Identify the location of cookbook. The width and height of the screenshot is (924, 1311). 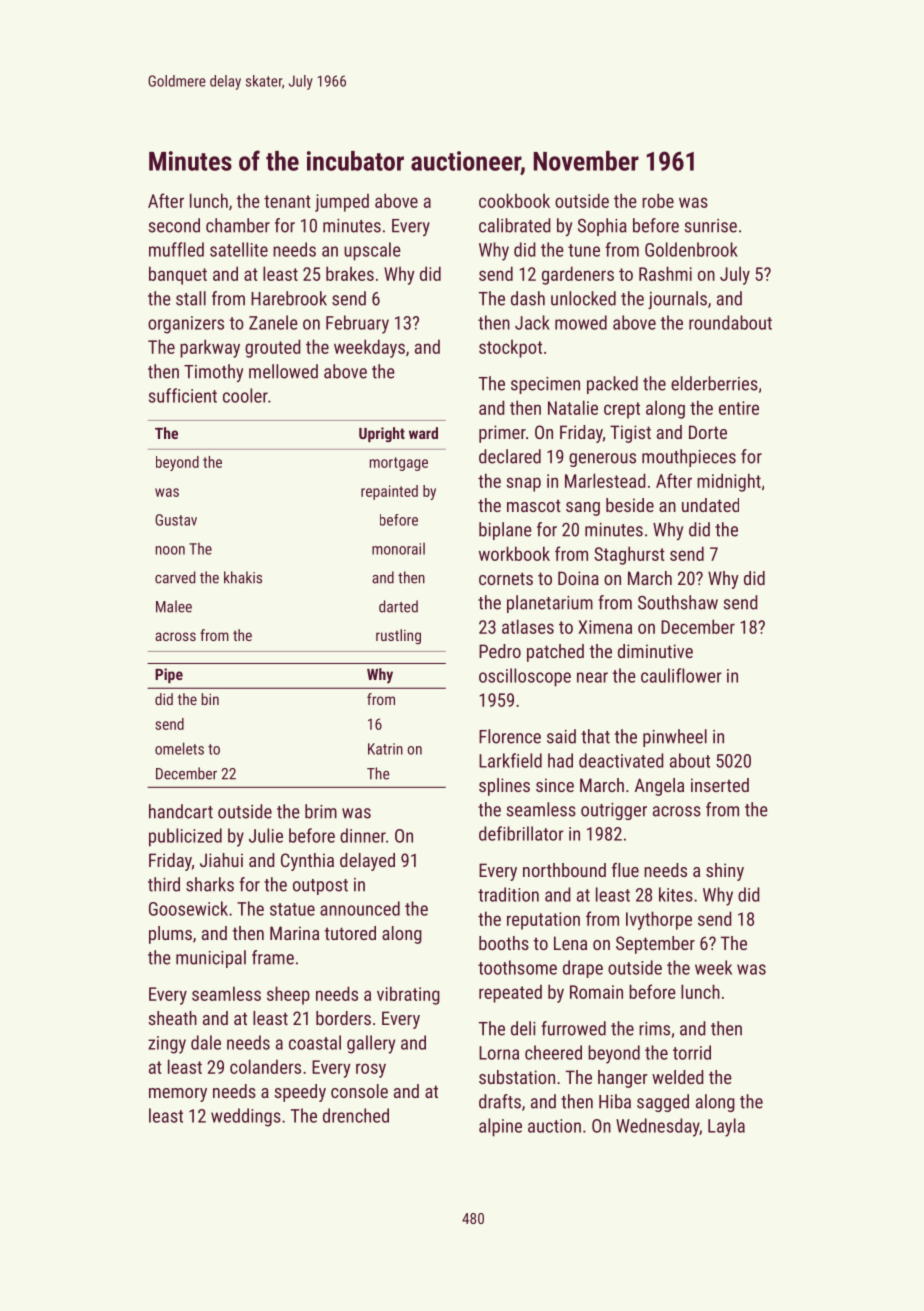
(514, 200).
